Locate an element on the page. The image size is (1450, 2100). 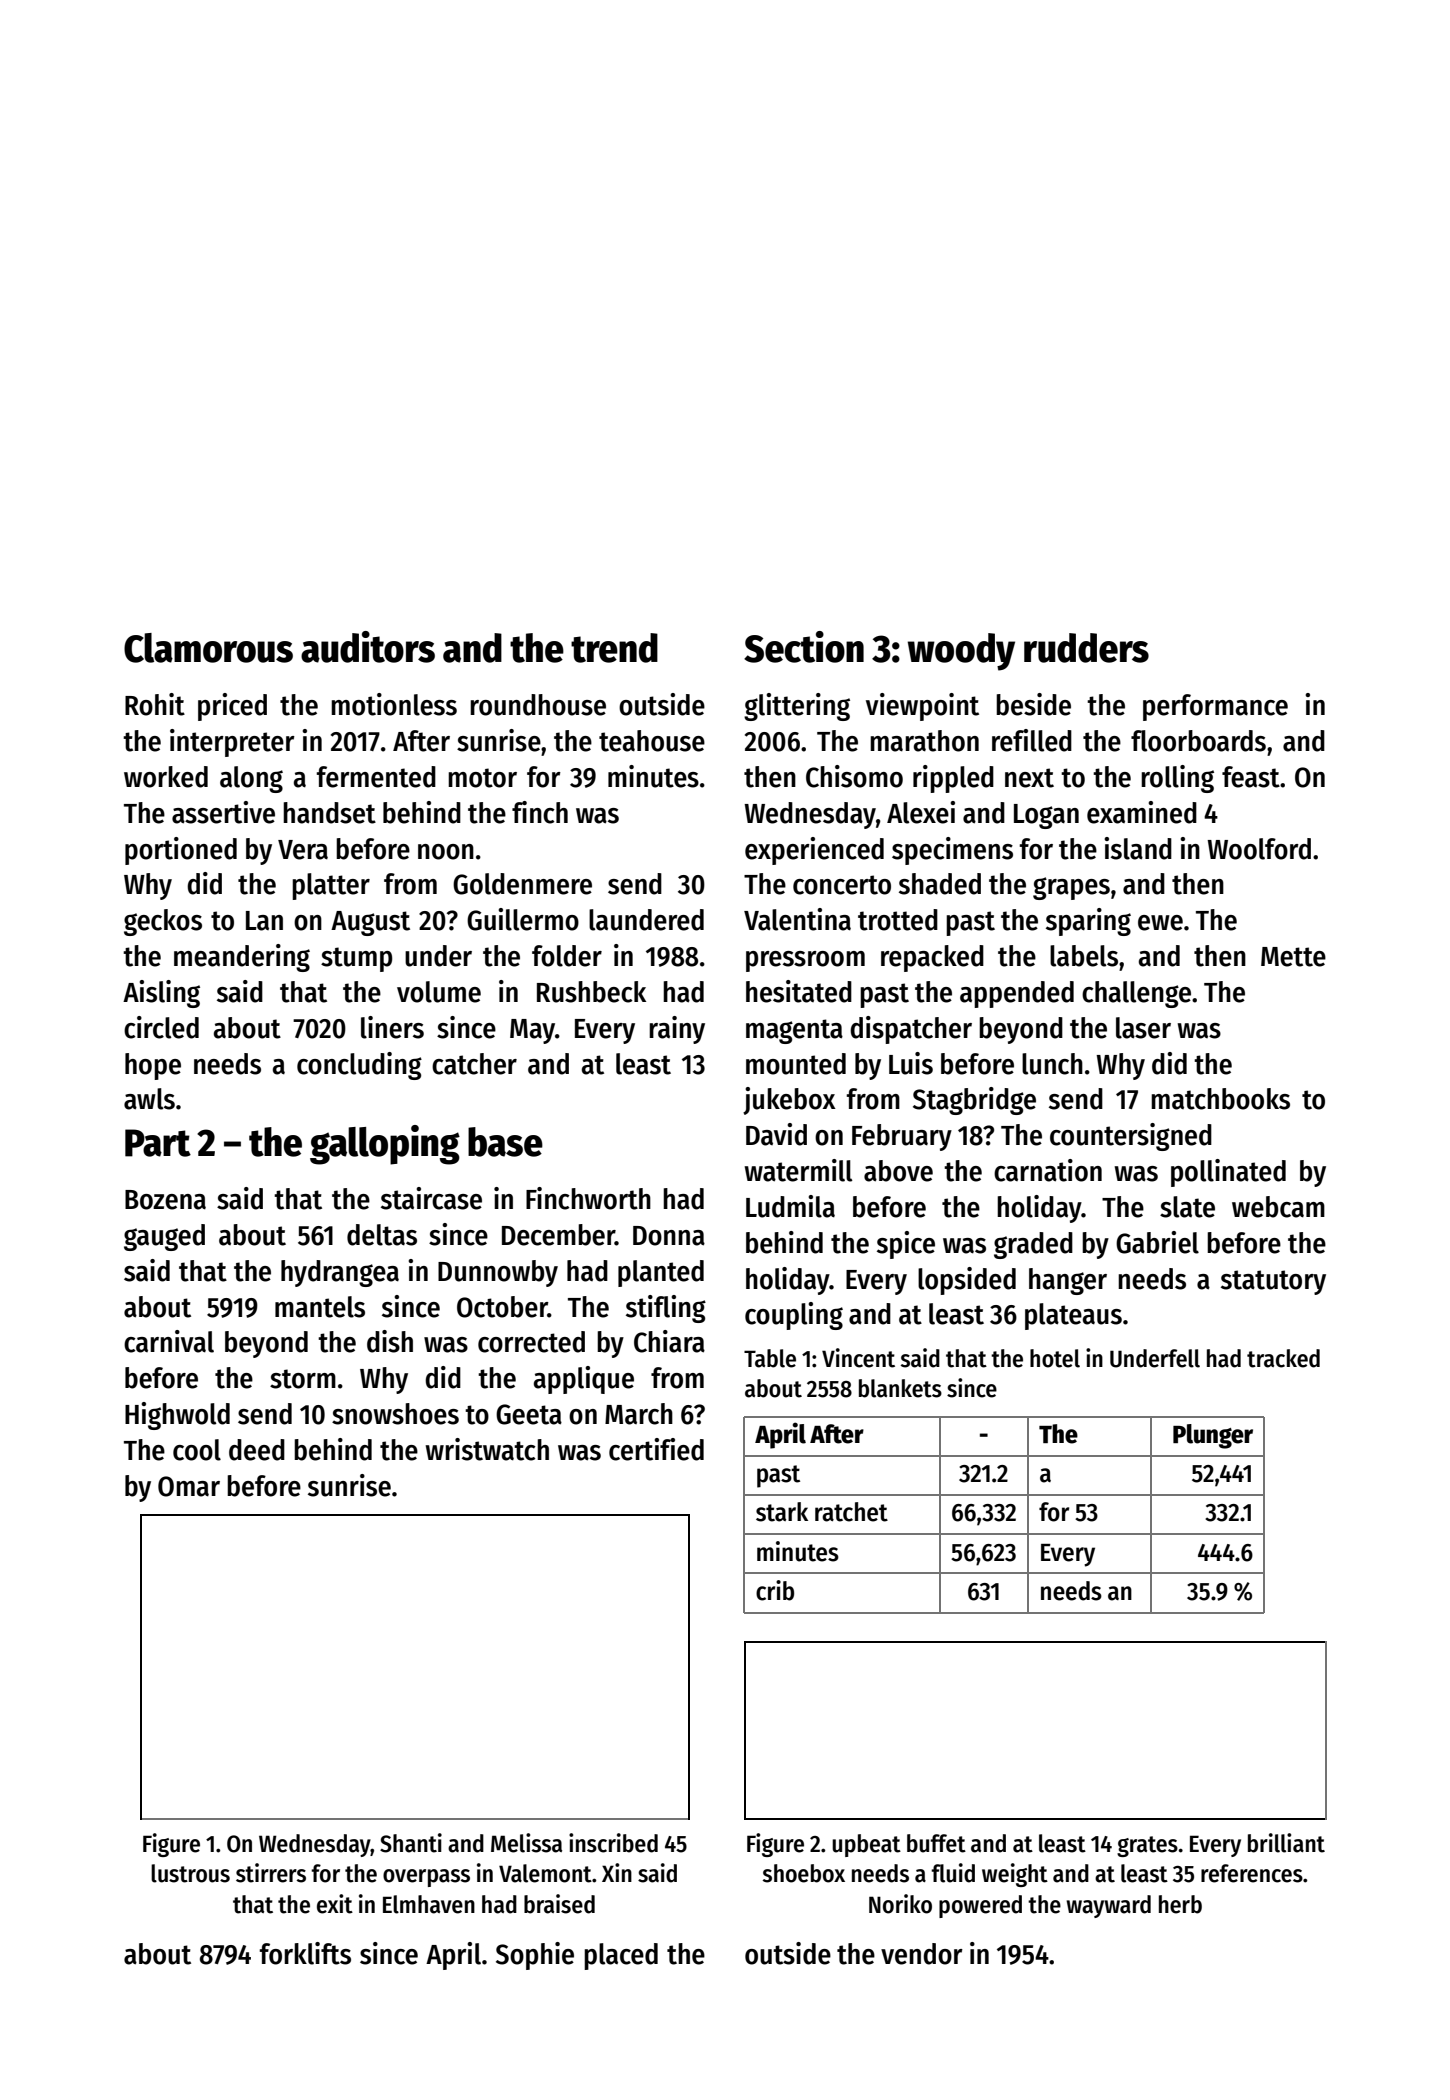
auditors is located at coordinates (368, 647).
